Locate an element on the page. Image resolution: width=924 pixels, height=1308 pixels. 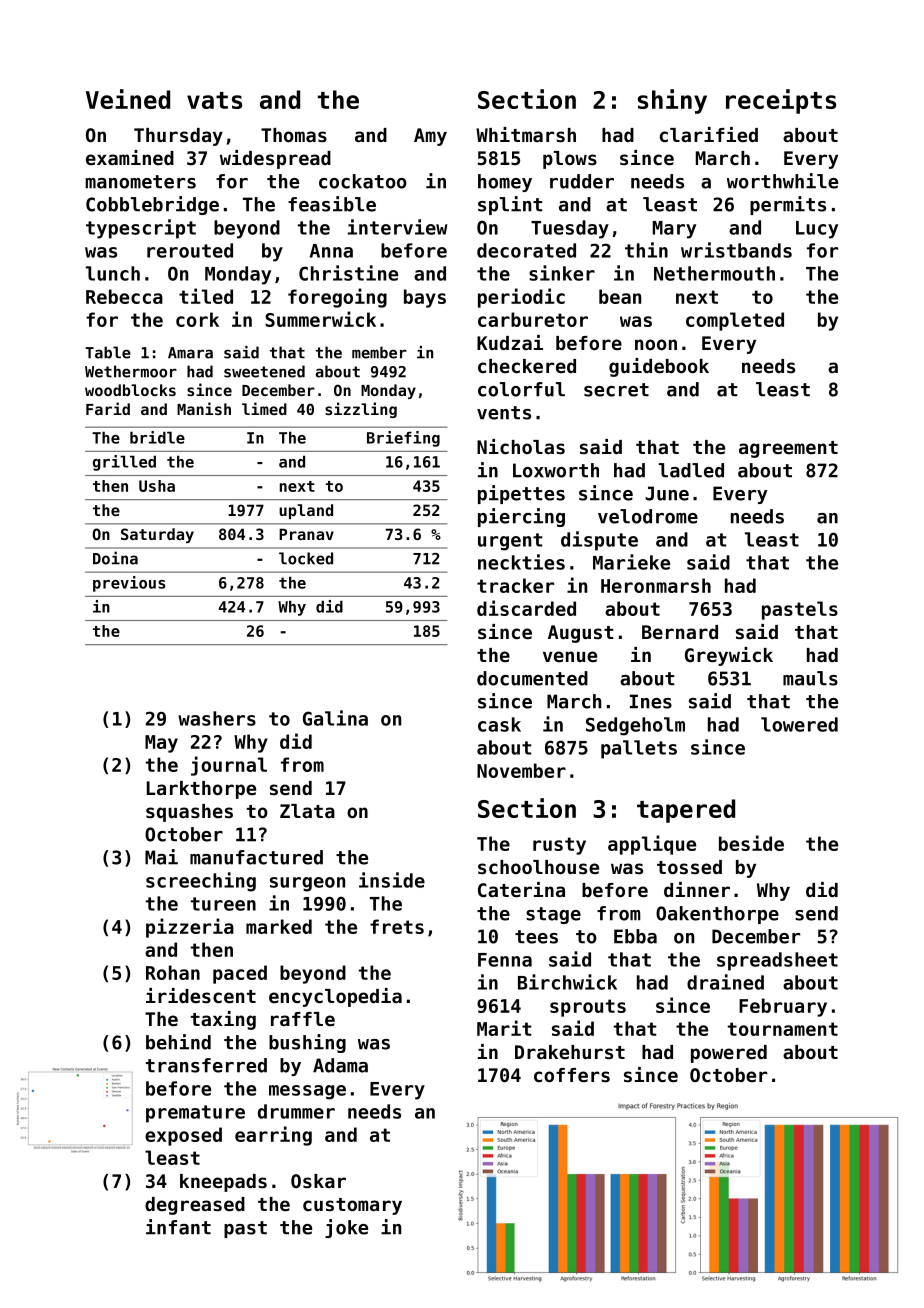
powered is located at coordinates (729, 1054).
